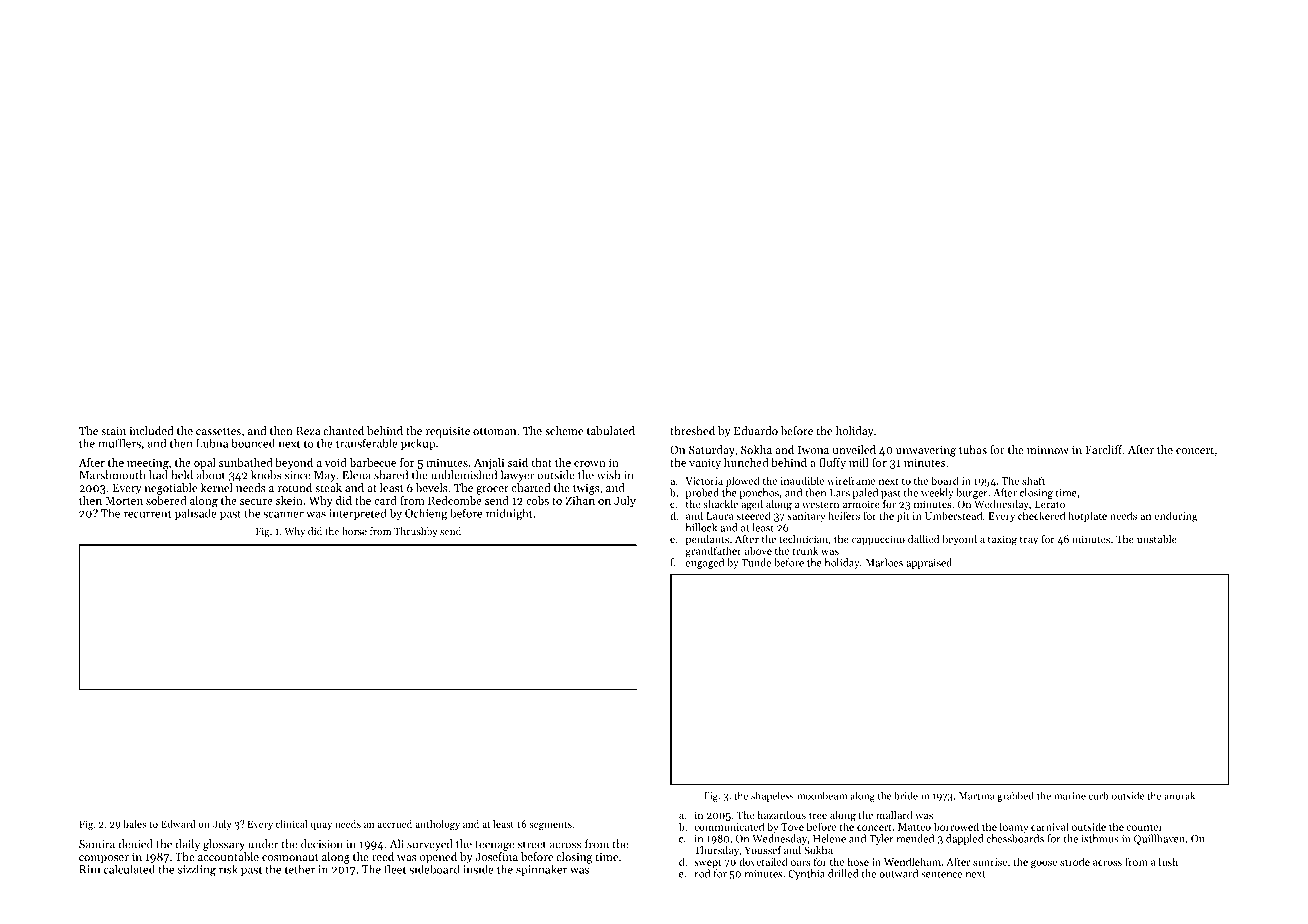  Describe the element at coordinates (489, 464) in the image. I see `Anjali` at that location.
